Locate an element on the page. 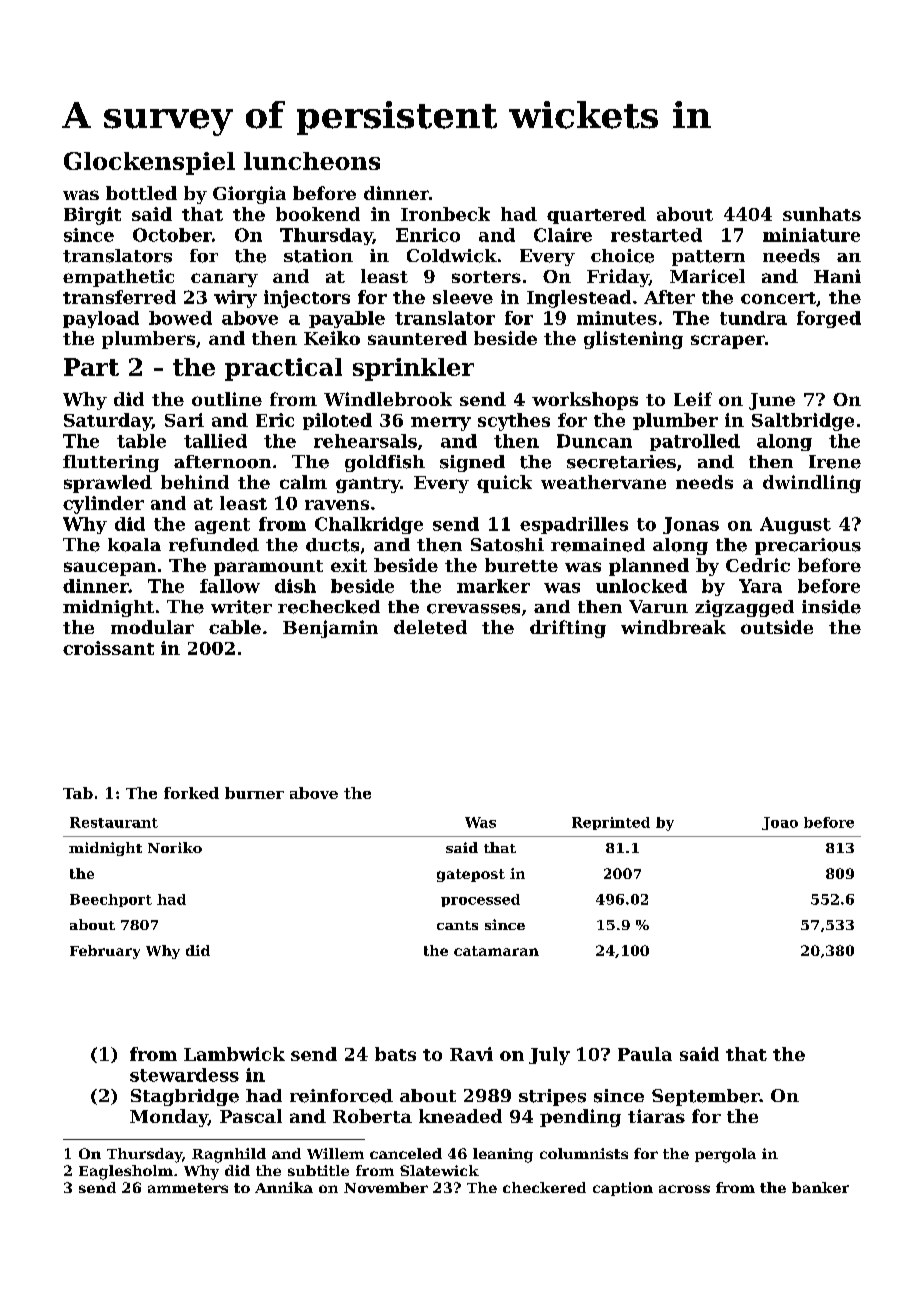 Image resolution: width=924 pixels, height=1308 pixels. pergola is located at coordinates (725, 1155).
